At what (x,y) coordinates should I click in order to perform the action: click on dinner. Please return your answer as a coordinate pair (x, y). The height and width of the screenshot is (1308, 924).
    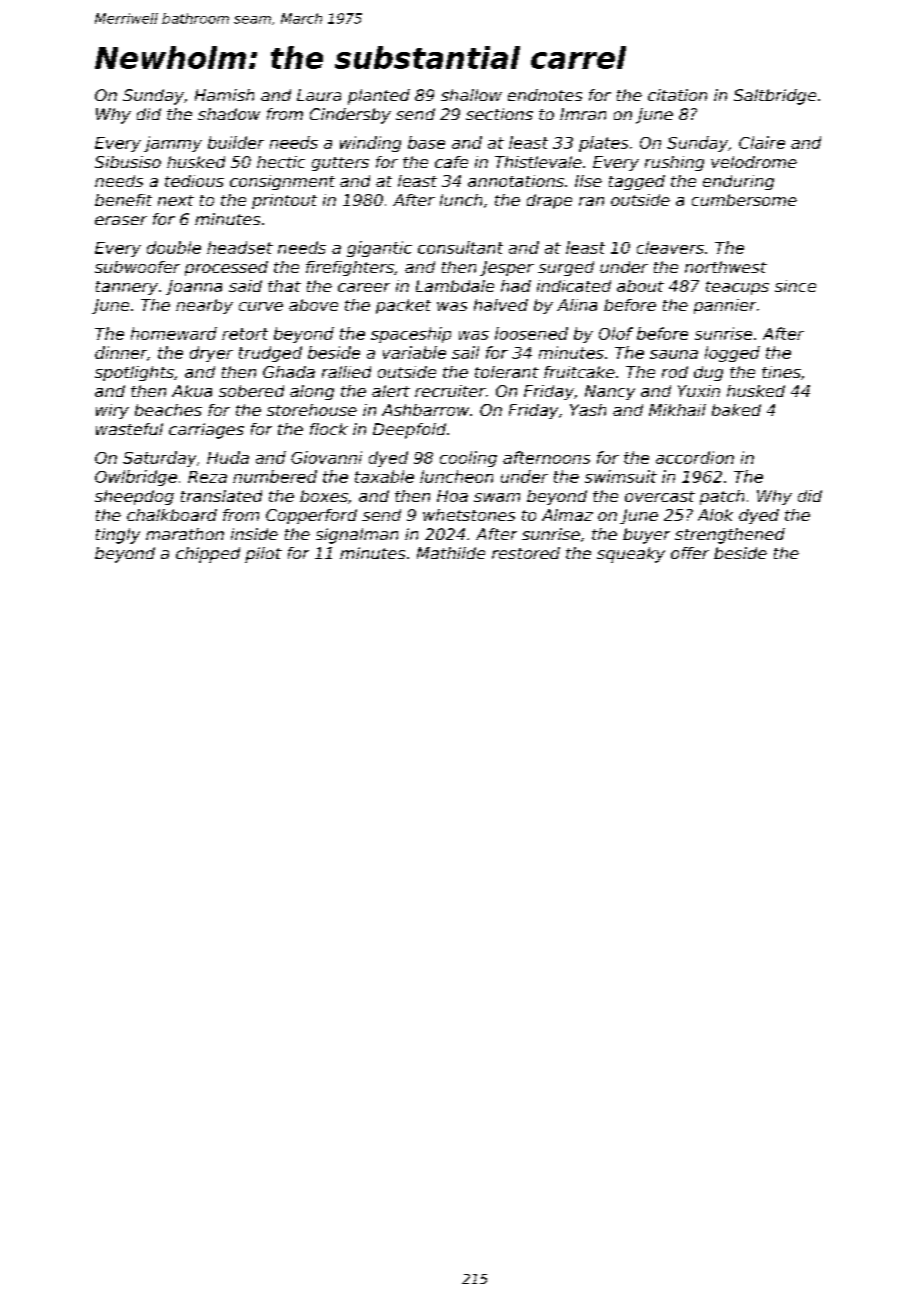
    Looking at the image, I should click on (121, 352).
